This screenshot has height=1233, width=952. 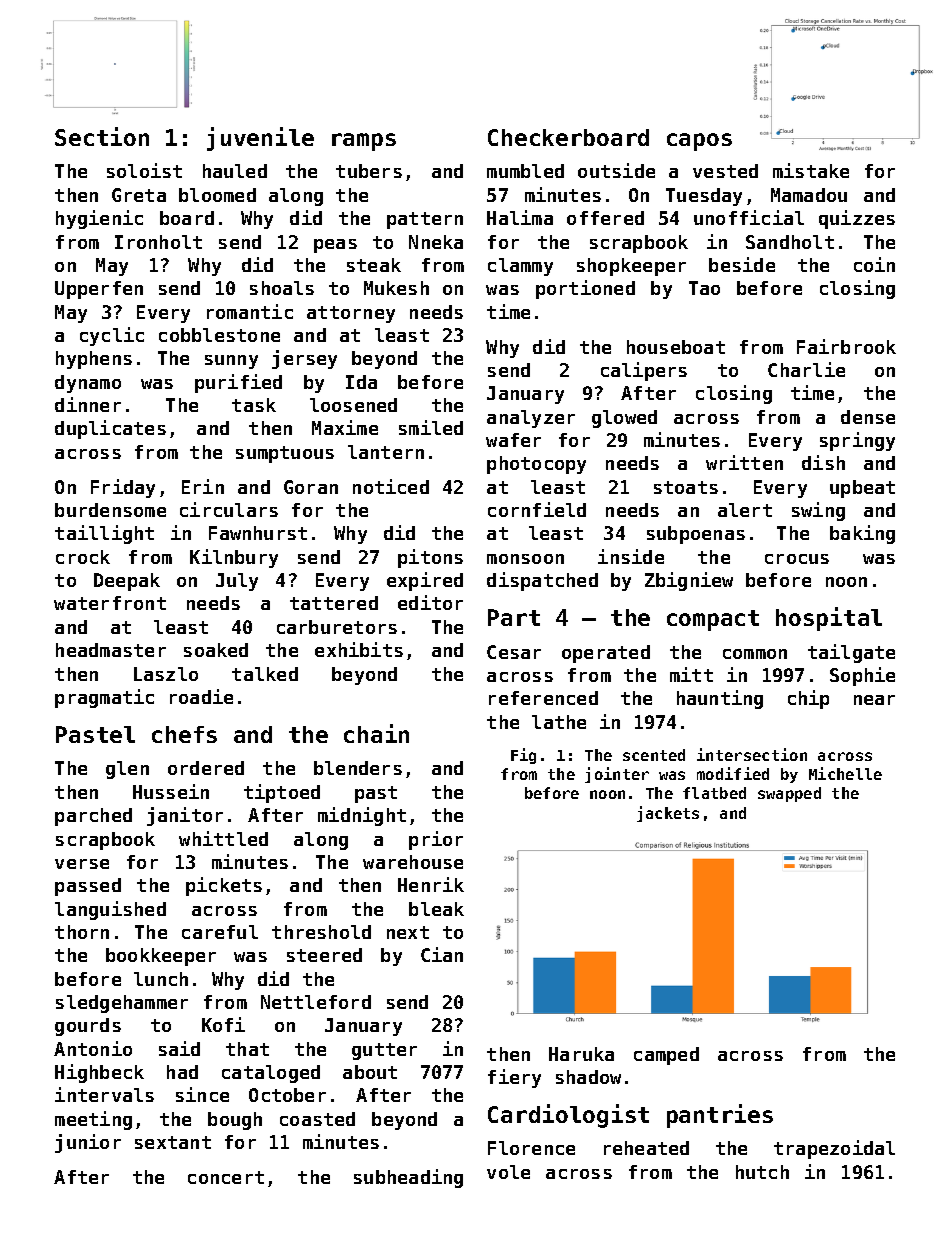 What do you see at coordinates (99, 219) in the screenshot?
I see `hygienic` at bounding box center [99, 219].
